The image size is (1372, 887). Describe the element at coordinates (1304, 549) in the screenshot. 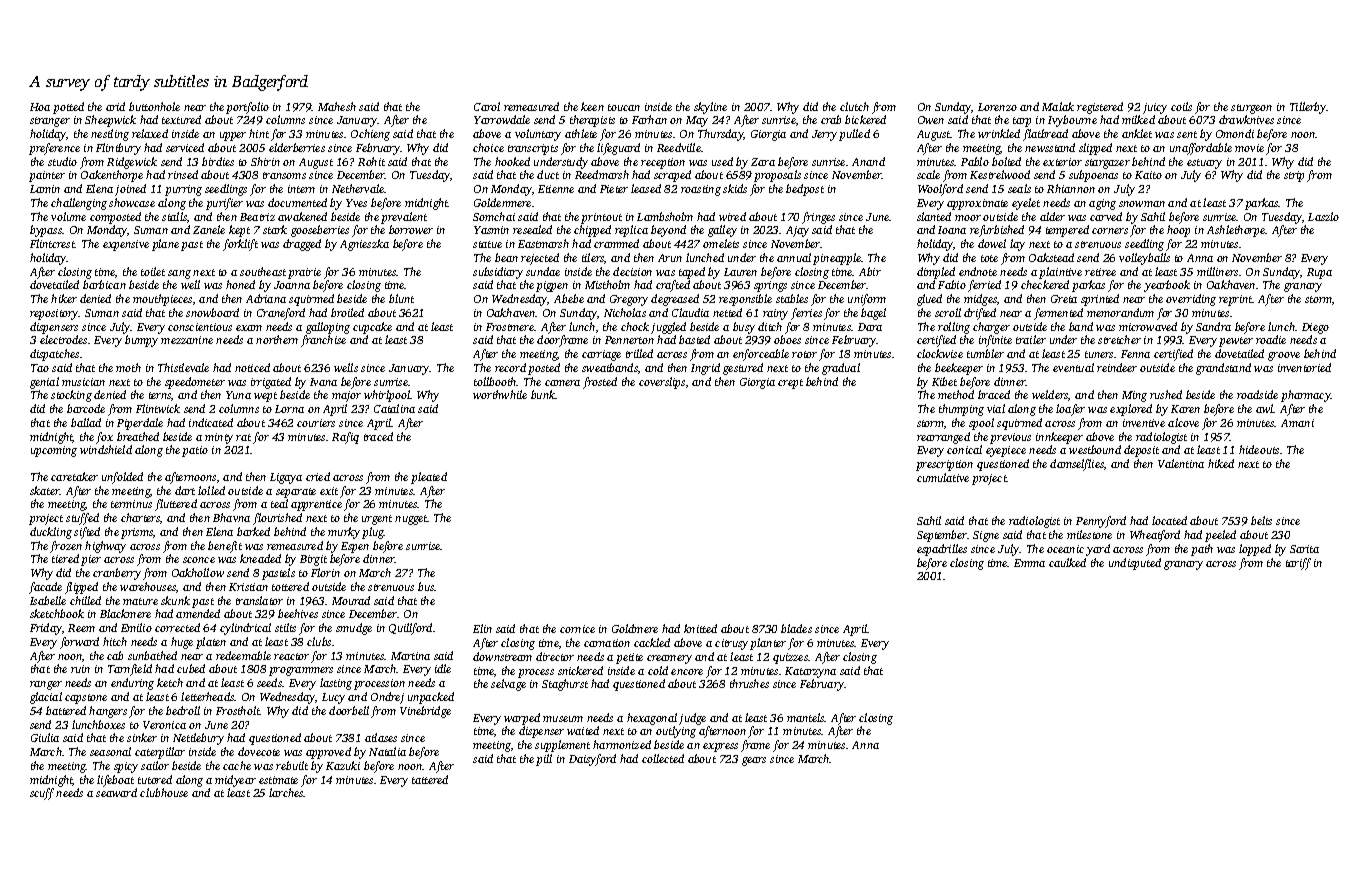

I see `Sarita` at that location.
